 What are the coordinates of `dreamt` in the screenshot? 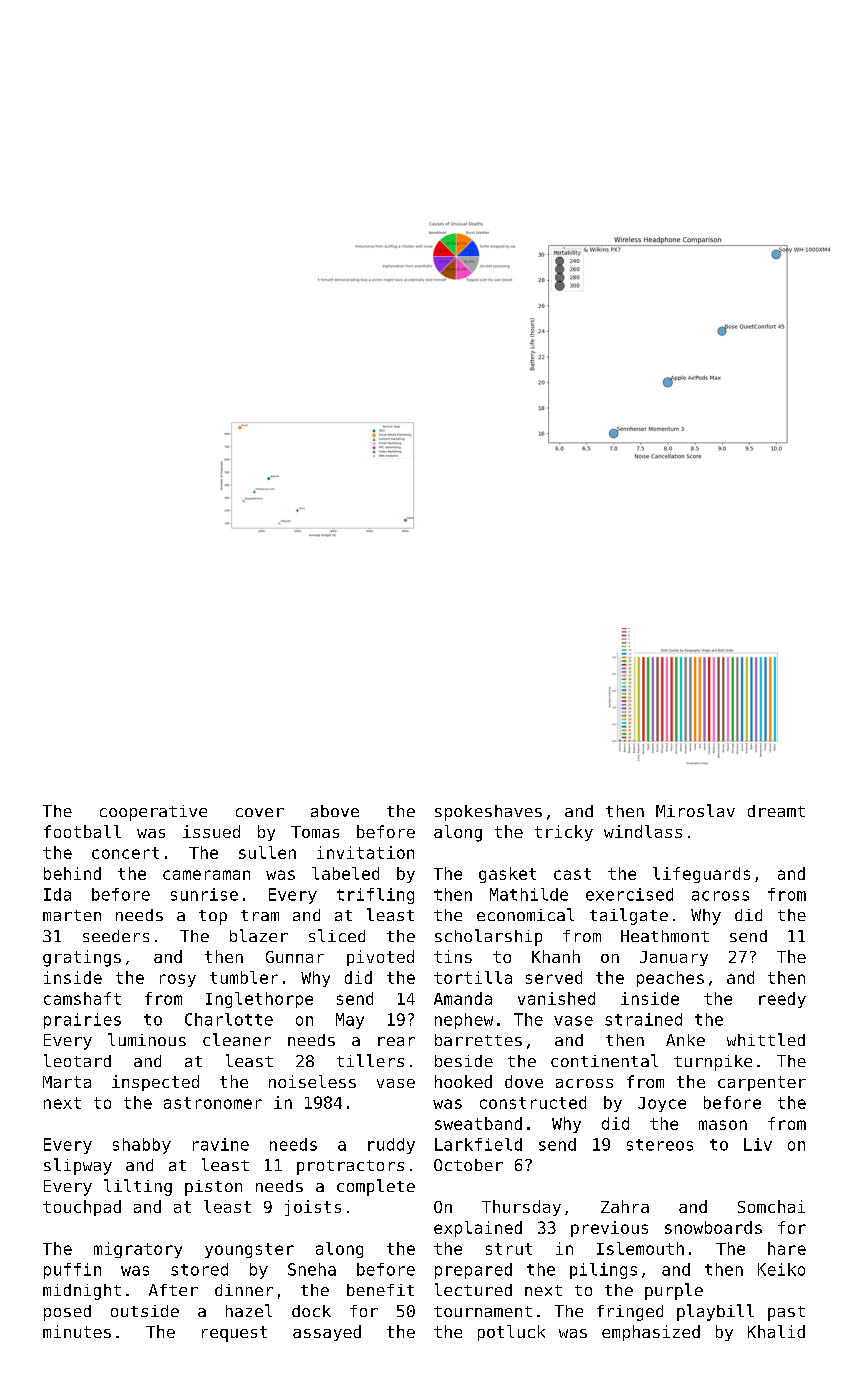 It's located at (776, 811).
